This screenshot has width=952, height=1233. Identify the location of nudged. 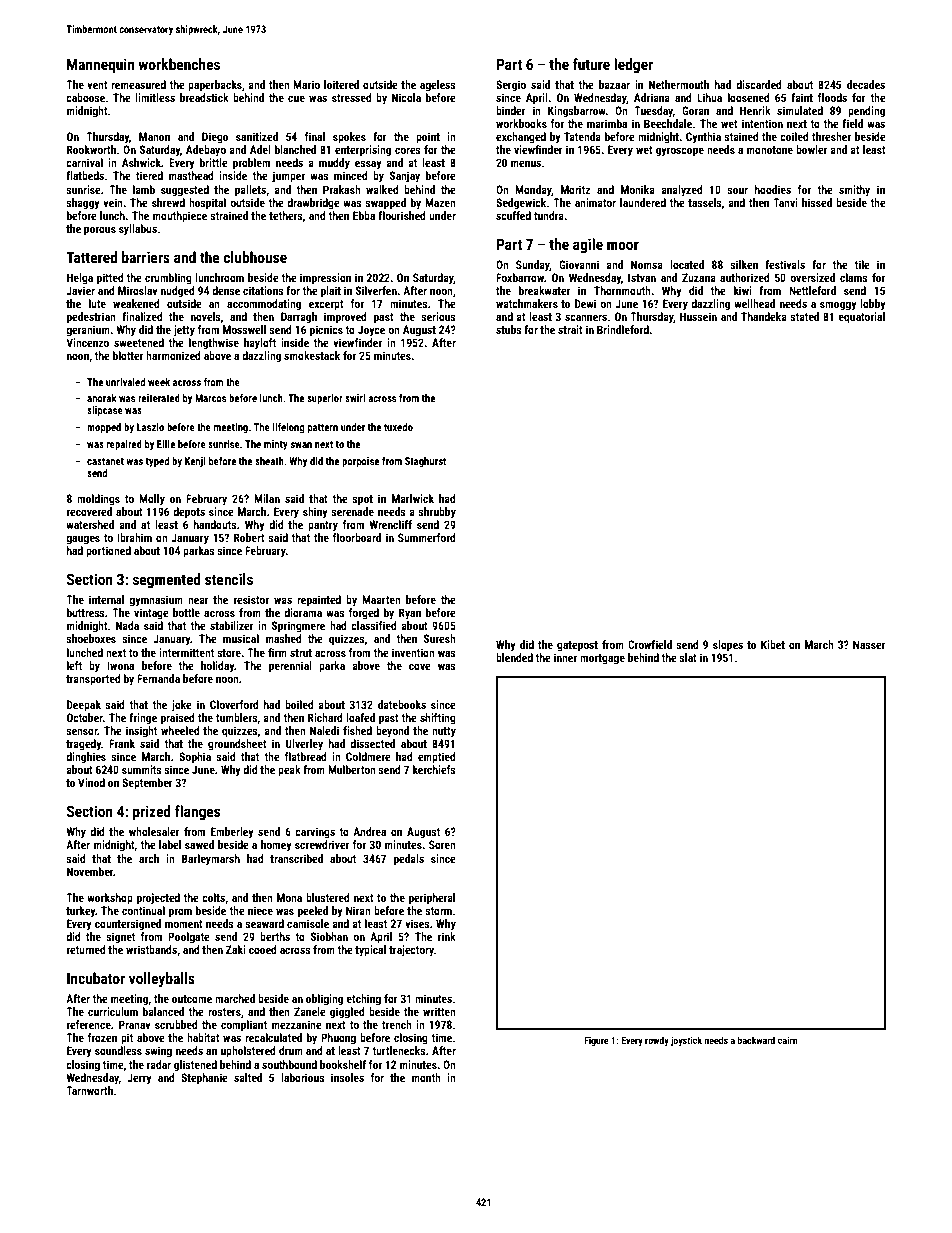
(178, 292).
